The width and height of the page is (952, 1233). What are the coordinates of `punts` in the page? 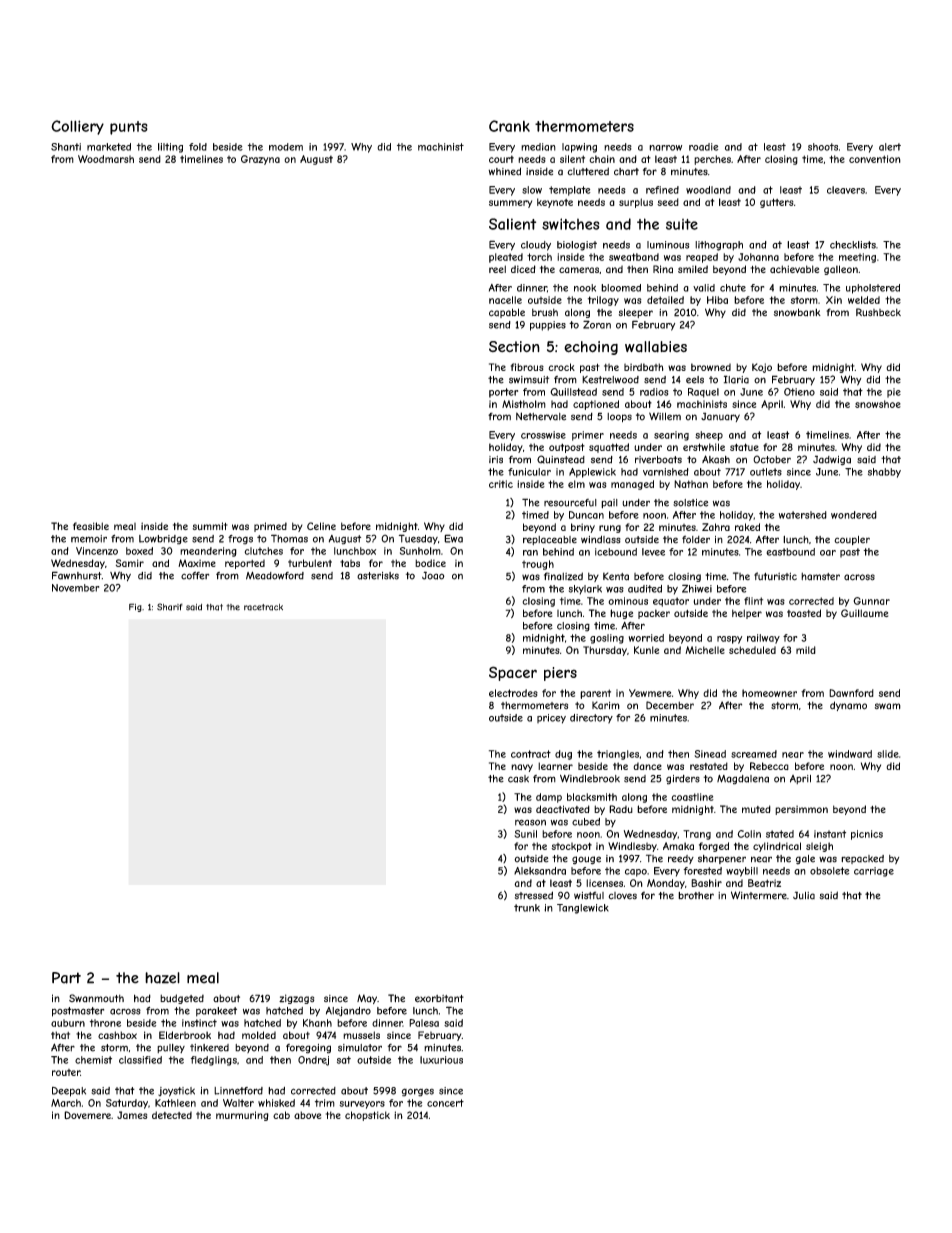 It's located at (129, 128).
